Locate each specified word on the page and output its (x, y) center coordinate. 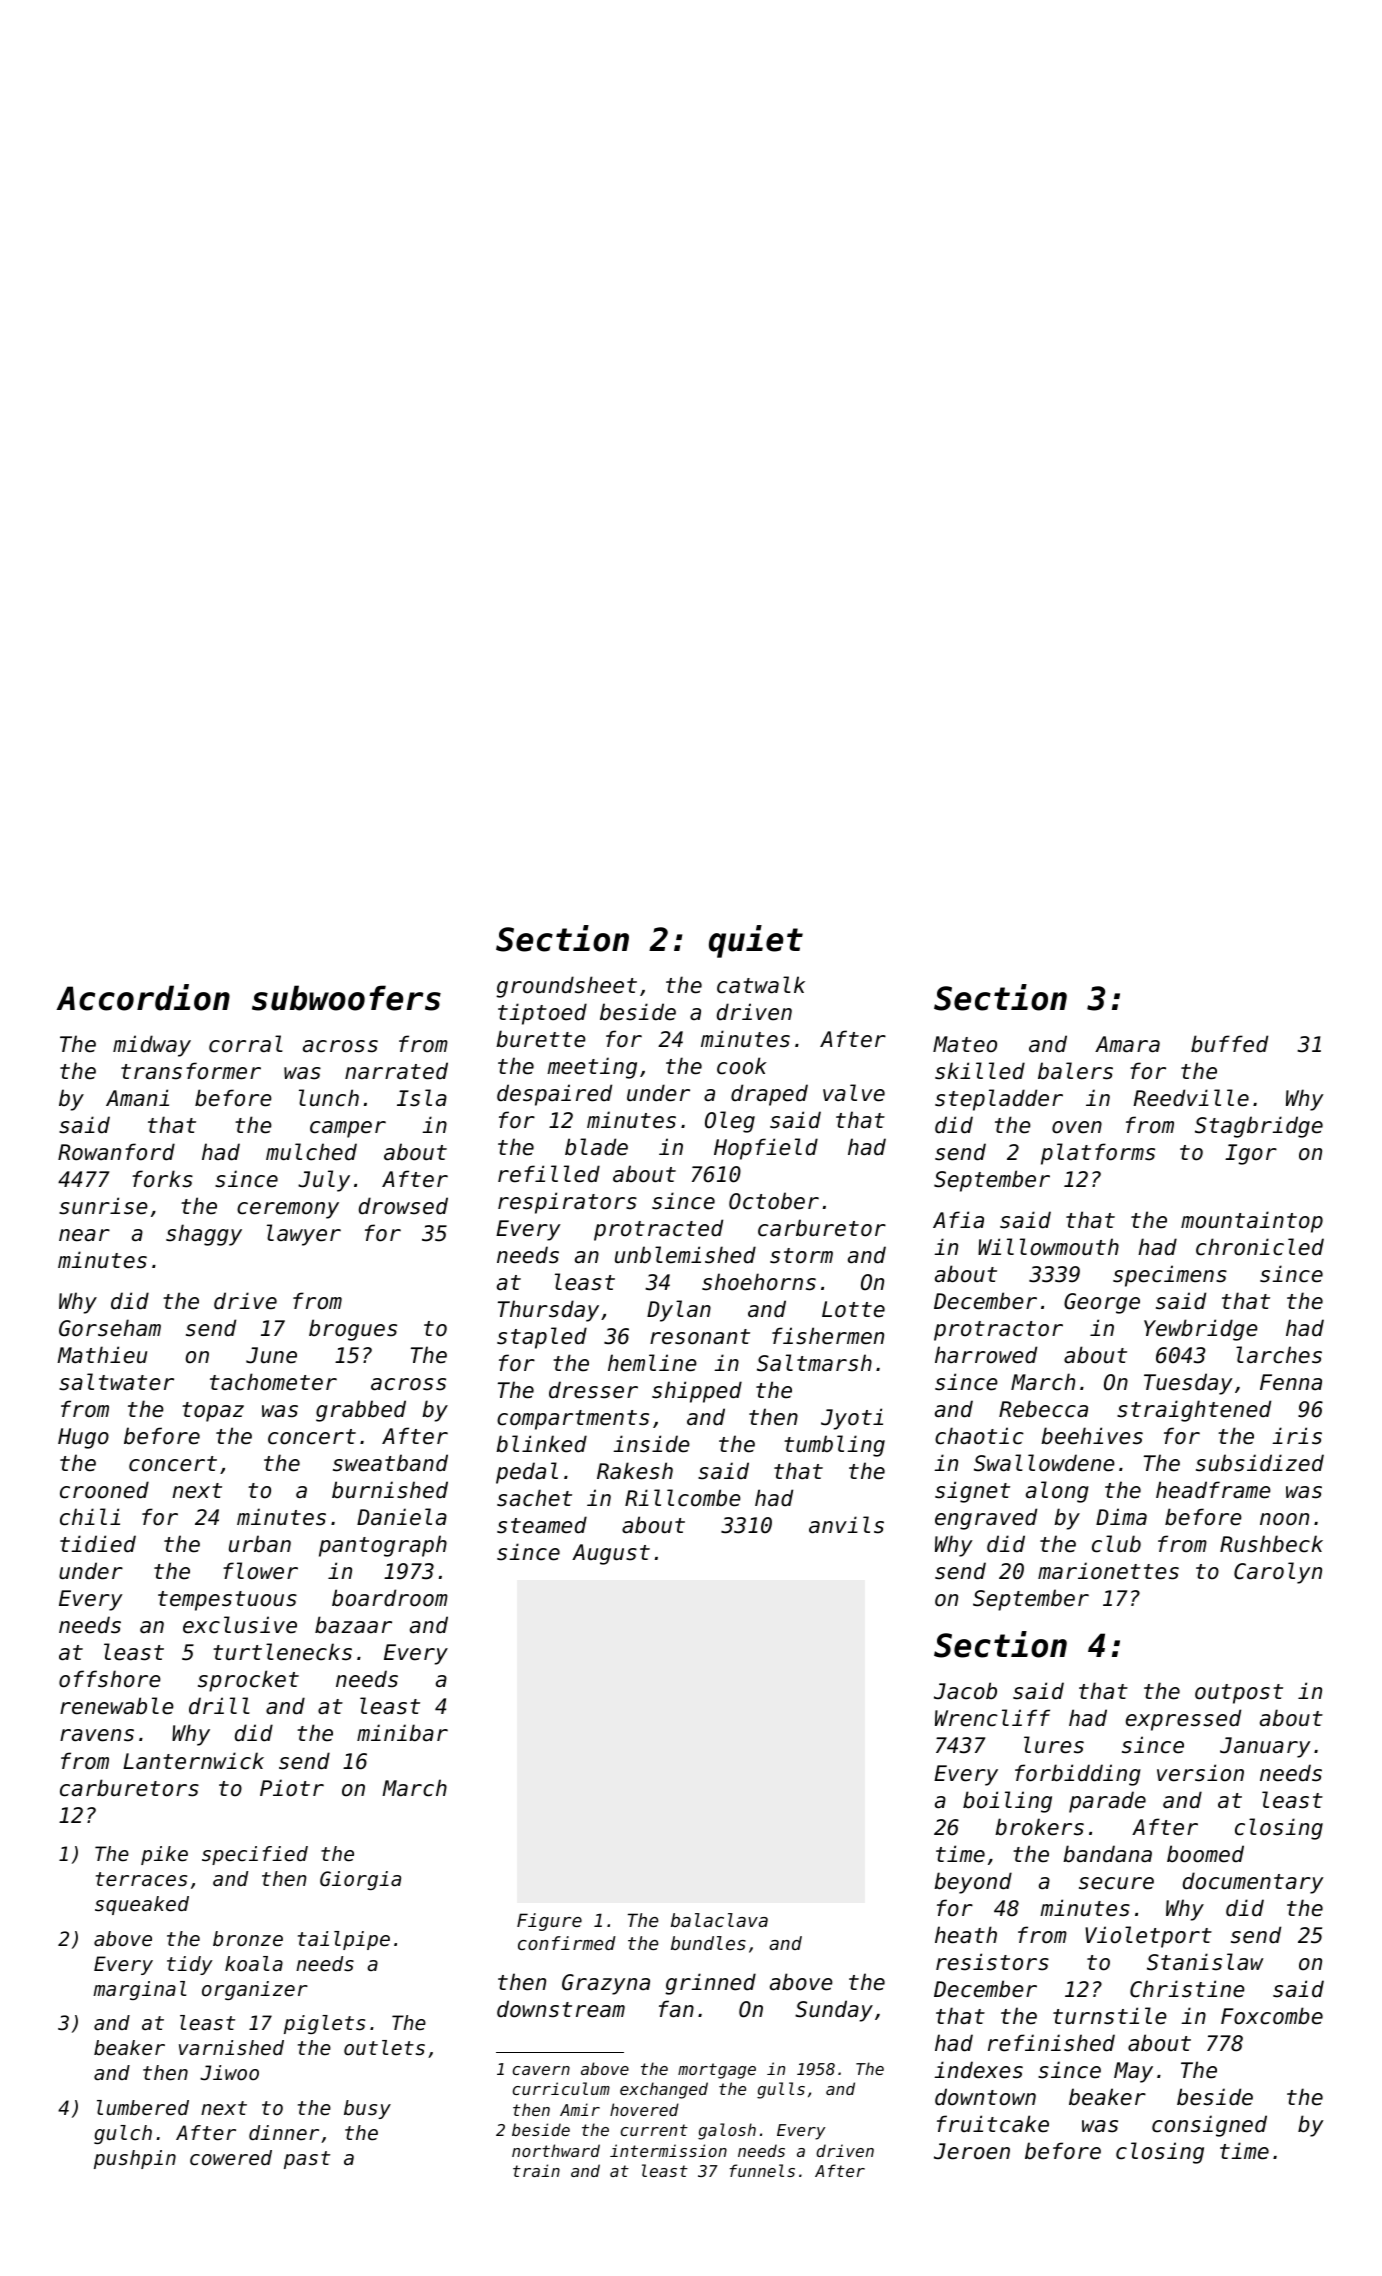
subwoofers (346, 998)
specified (255, 1855)
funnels (762, 2170)
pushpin (135, 2159)
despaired (554, 1095)
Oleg (730, 1122)
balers (1075, 1071)
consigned (1209, 2126)
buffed (1229, 1044)
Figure (549, 1922)
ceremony (288, 1210)
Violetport (1148, 1937)
